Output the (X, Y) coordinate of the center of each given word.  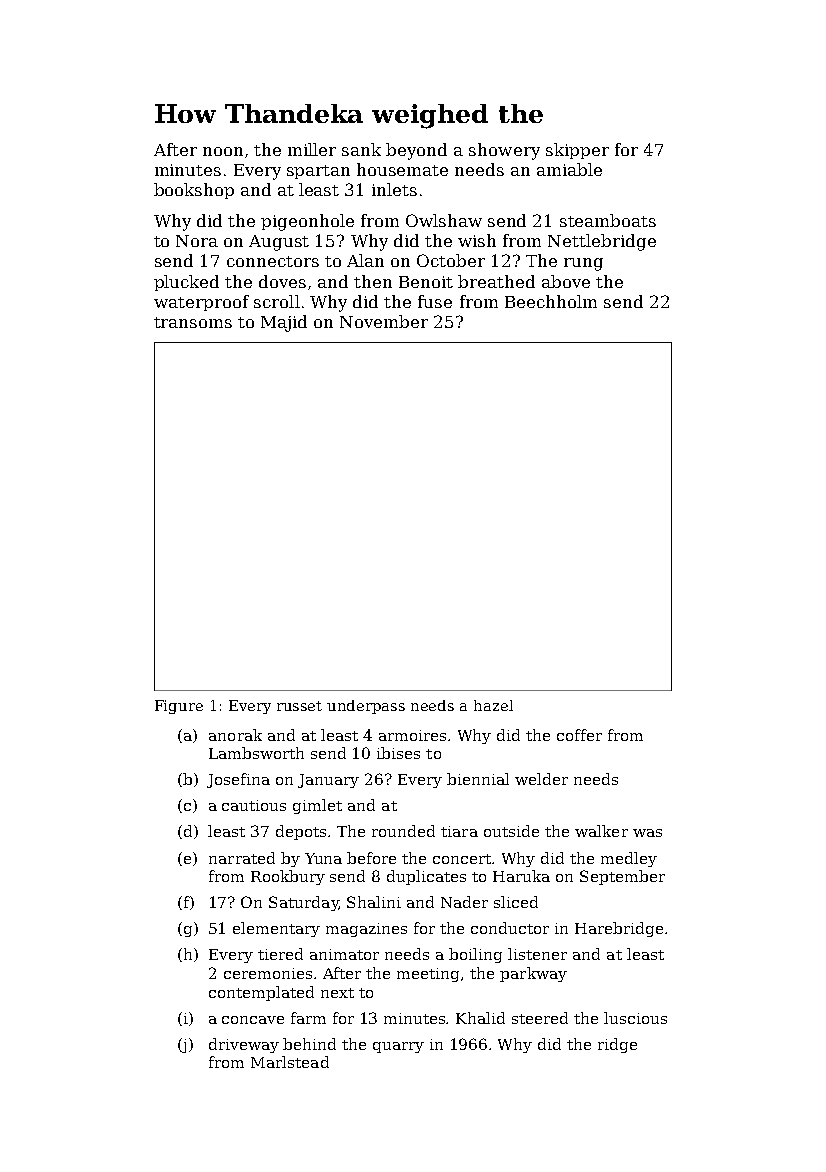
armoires (412, 735)
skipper (577, 151)
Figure (179, 707)
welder (541, 779)
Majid (284, 323)
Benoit (426, 282)
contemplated (261, 993)
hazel (493, 705)
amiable (569, 169)
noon (223, 151)
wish (477, 240)
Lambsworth (256, 753)
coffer (579, 735)
